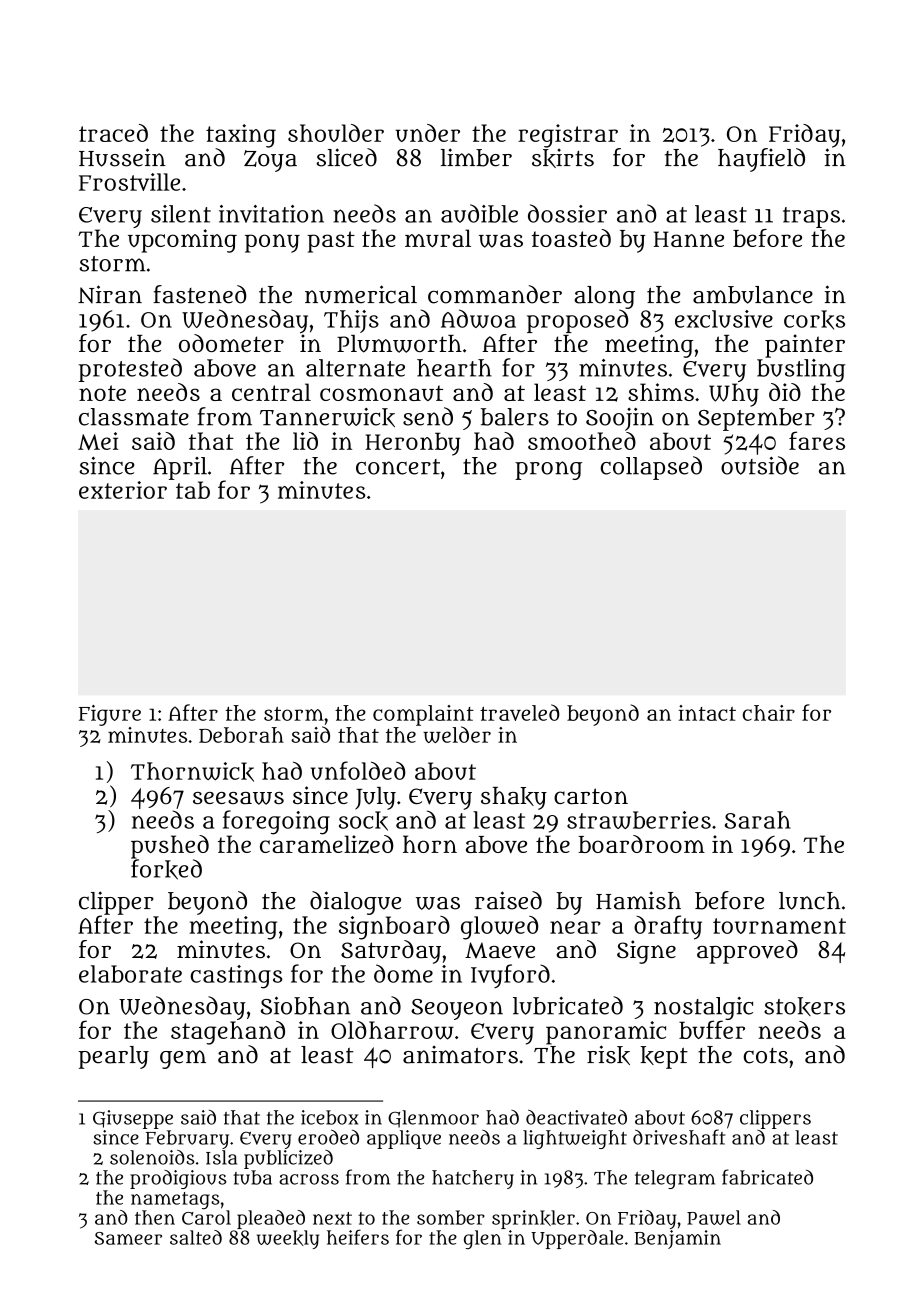 The image size is (924, 1311). Describe the element at coordinates (761, 160) in the screenshot. I see `hayfield` at that location.
